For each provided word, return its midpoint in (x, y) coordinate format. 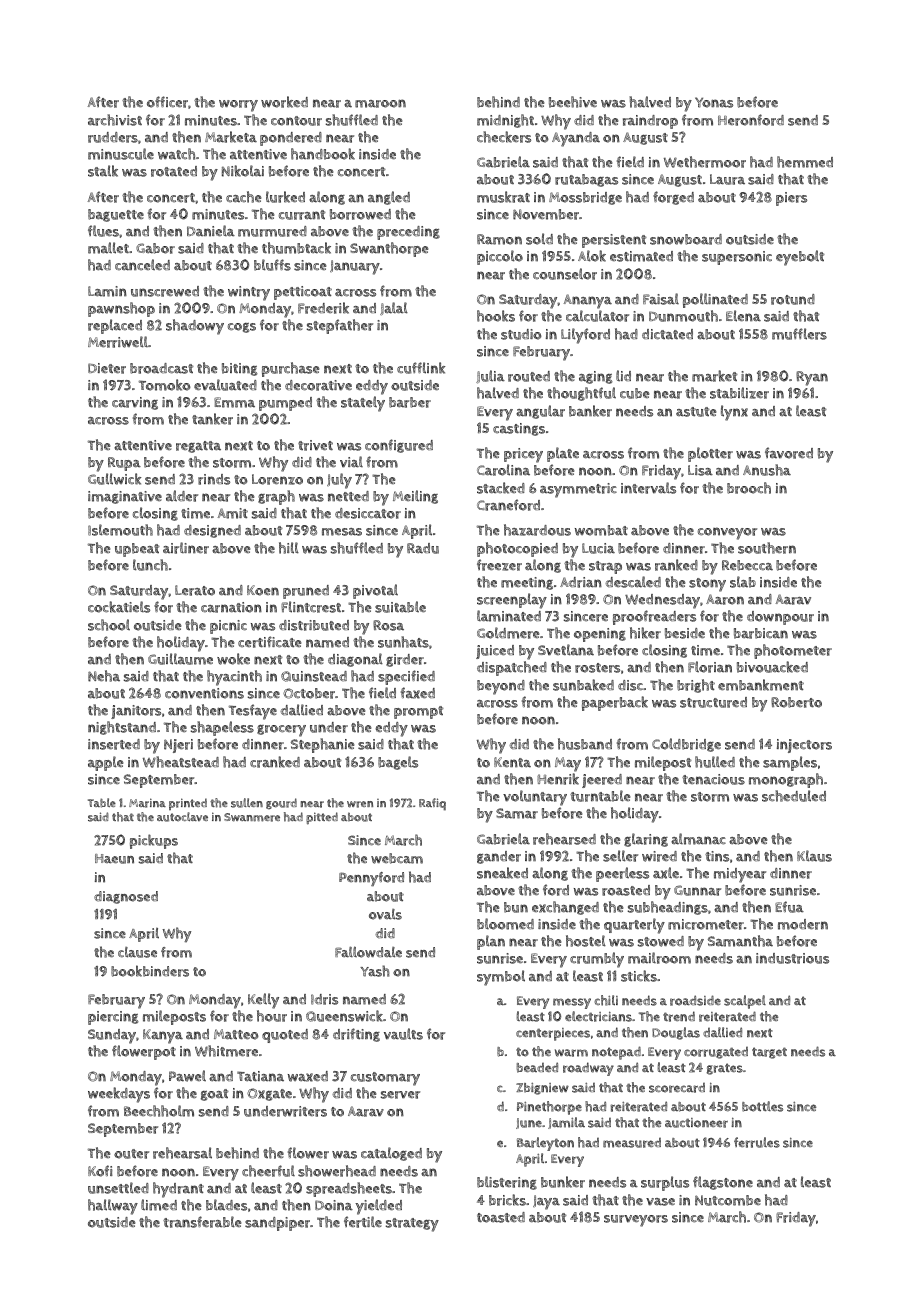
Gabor (155, 248)
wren (360, 804)
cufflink (421, 368)
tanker (212, 419)
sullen (247, 803)
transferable (202, 1222)
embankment (761, 685)
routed (529, 376)
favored (789, 453)
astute (696, 412)
